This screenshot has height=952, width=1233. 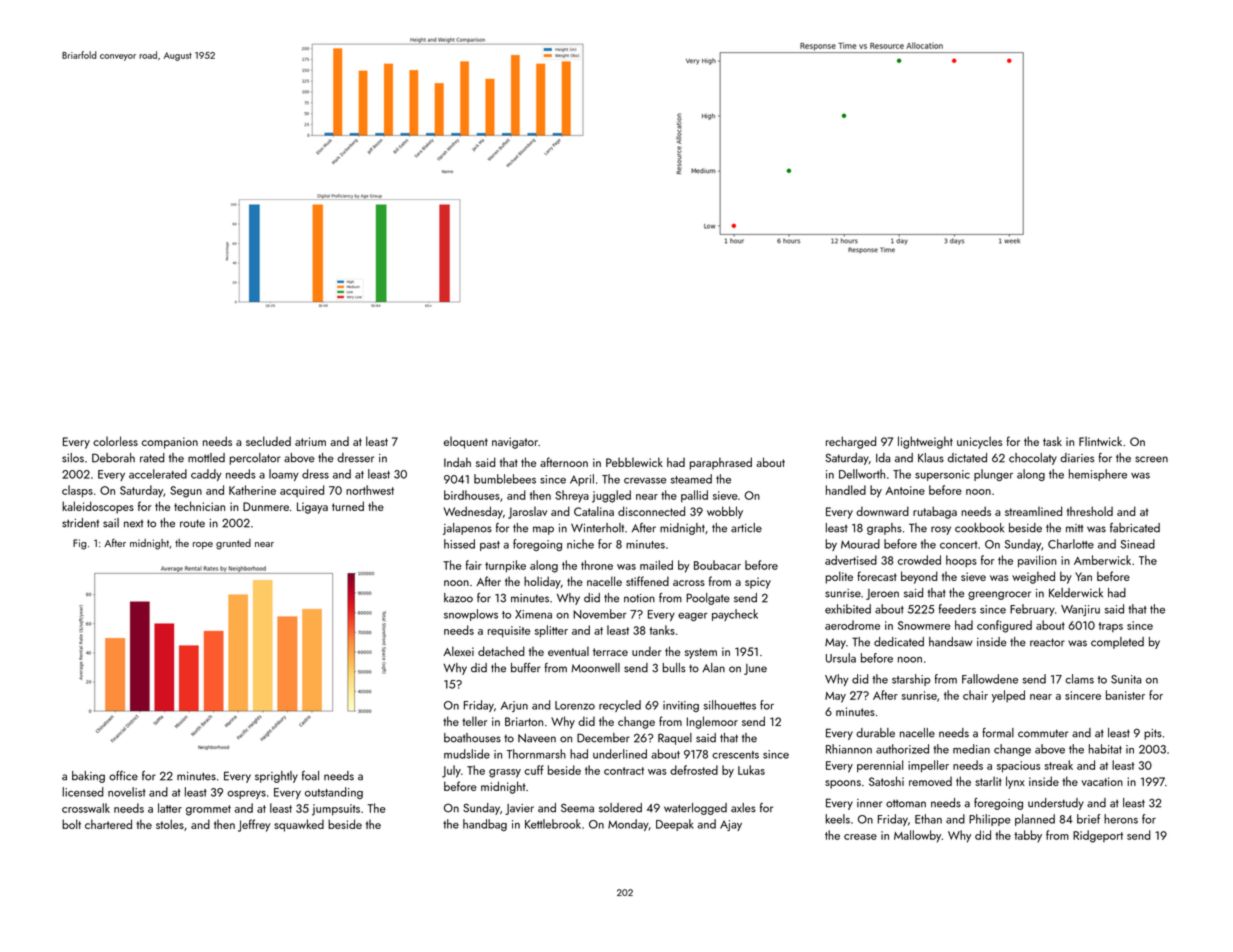 I want to click on birdhouses, so click(x=472, y=495).
